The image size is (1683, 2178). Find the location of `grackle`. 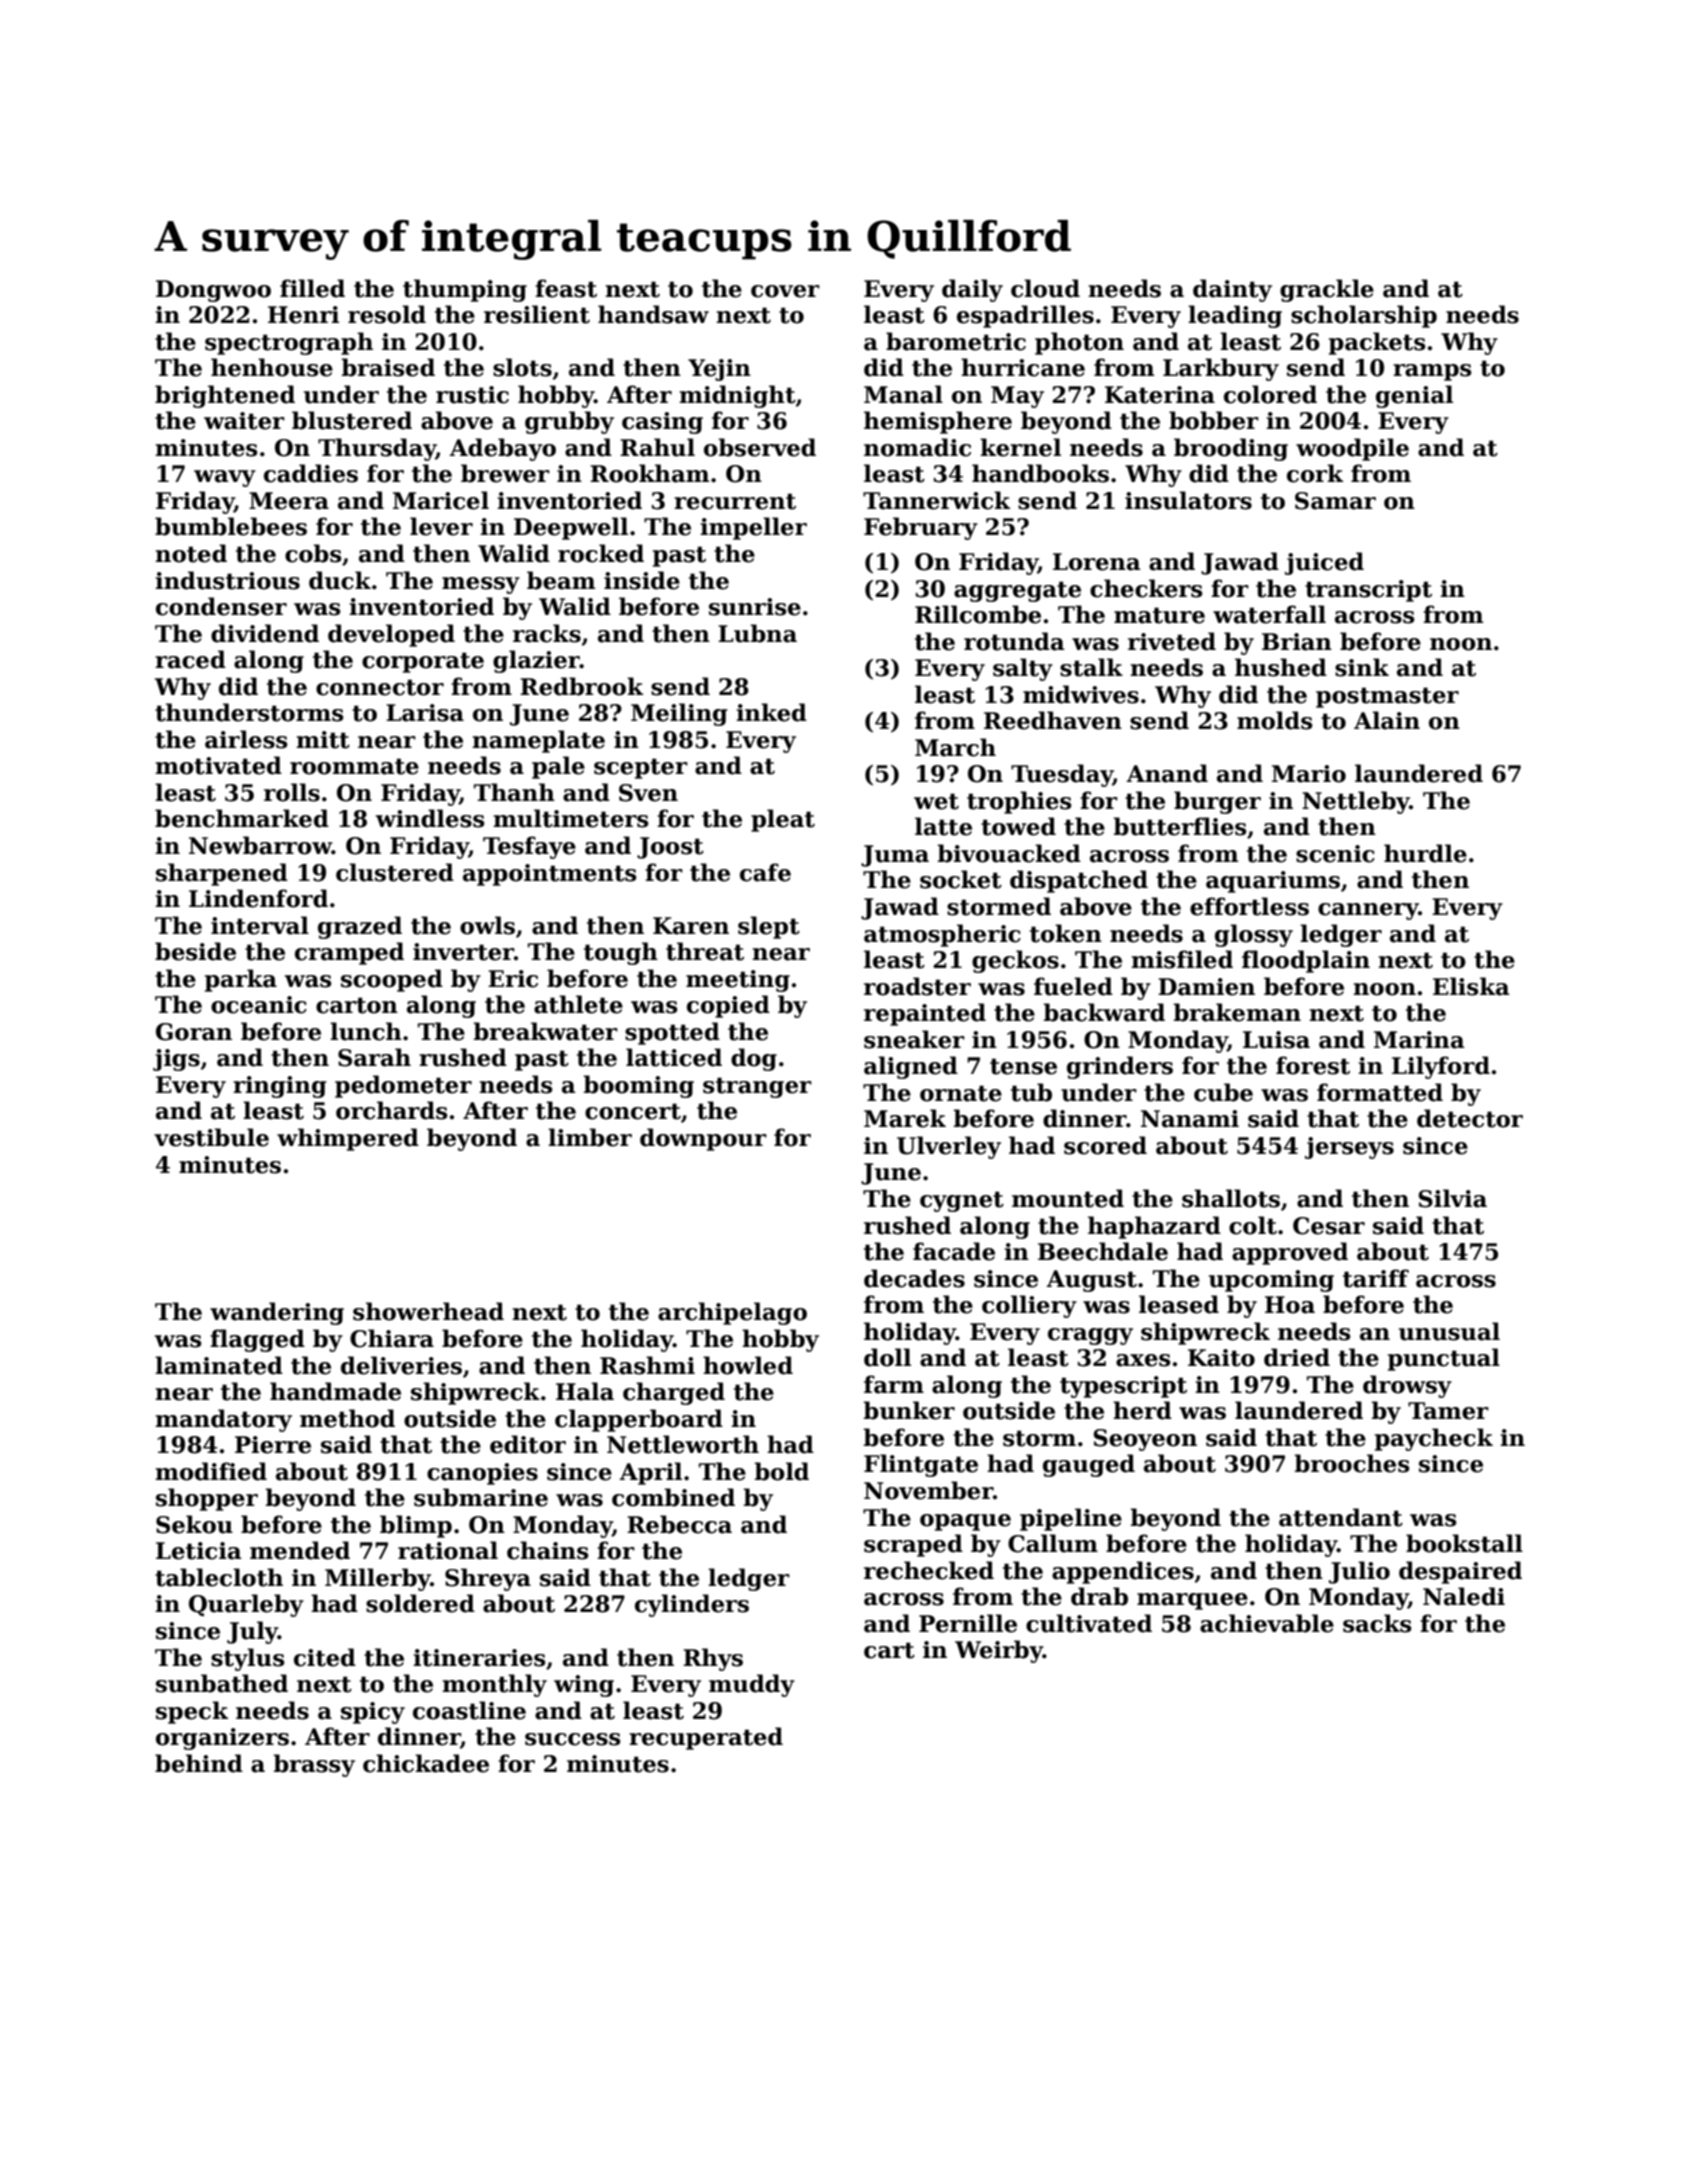

grackle is located at coordinates (1327, 290).
